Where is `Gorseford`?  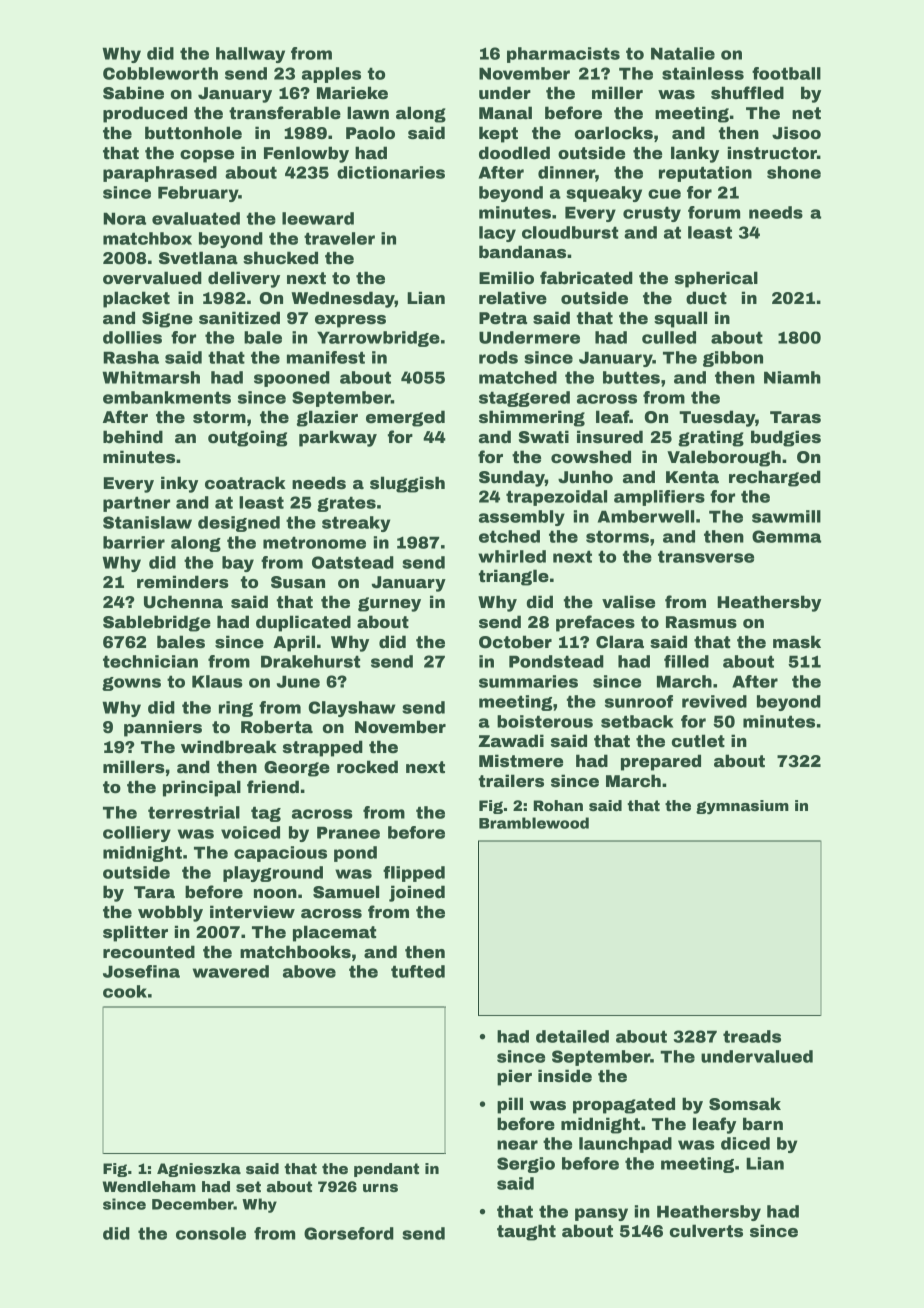 Gorseford is located at coordinates (349, 1233).
